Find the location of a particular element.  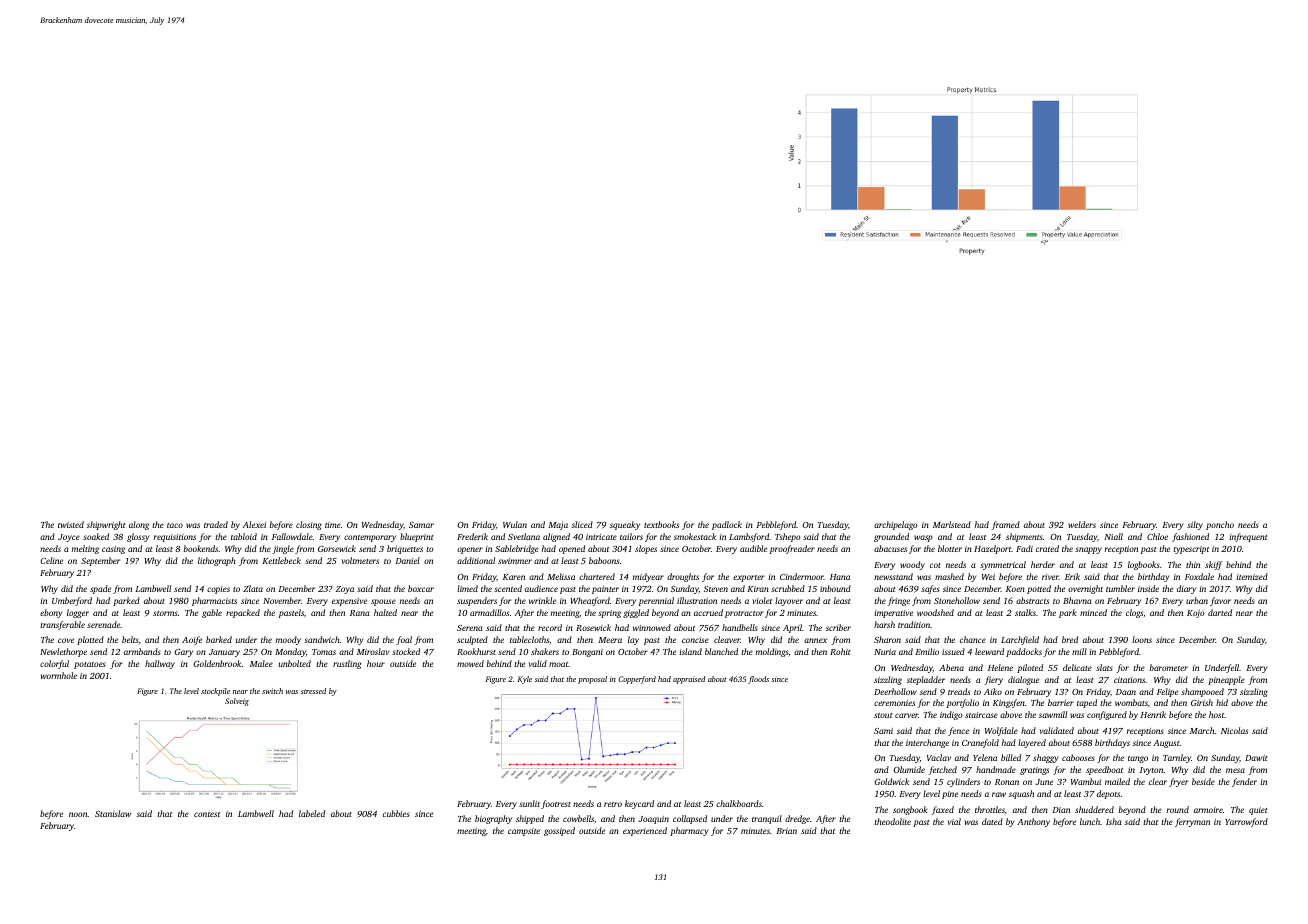

Joyce is located at coordinates (69, 538).
